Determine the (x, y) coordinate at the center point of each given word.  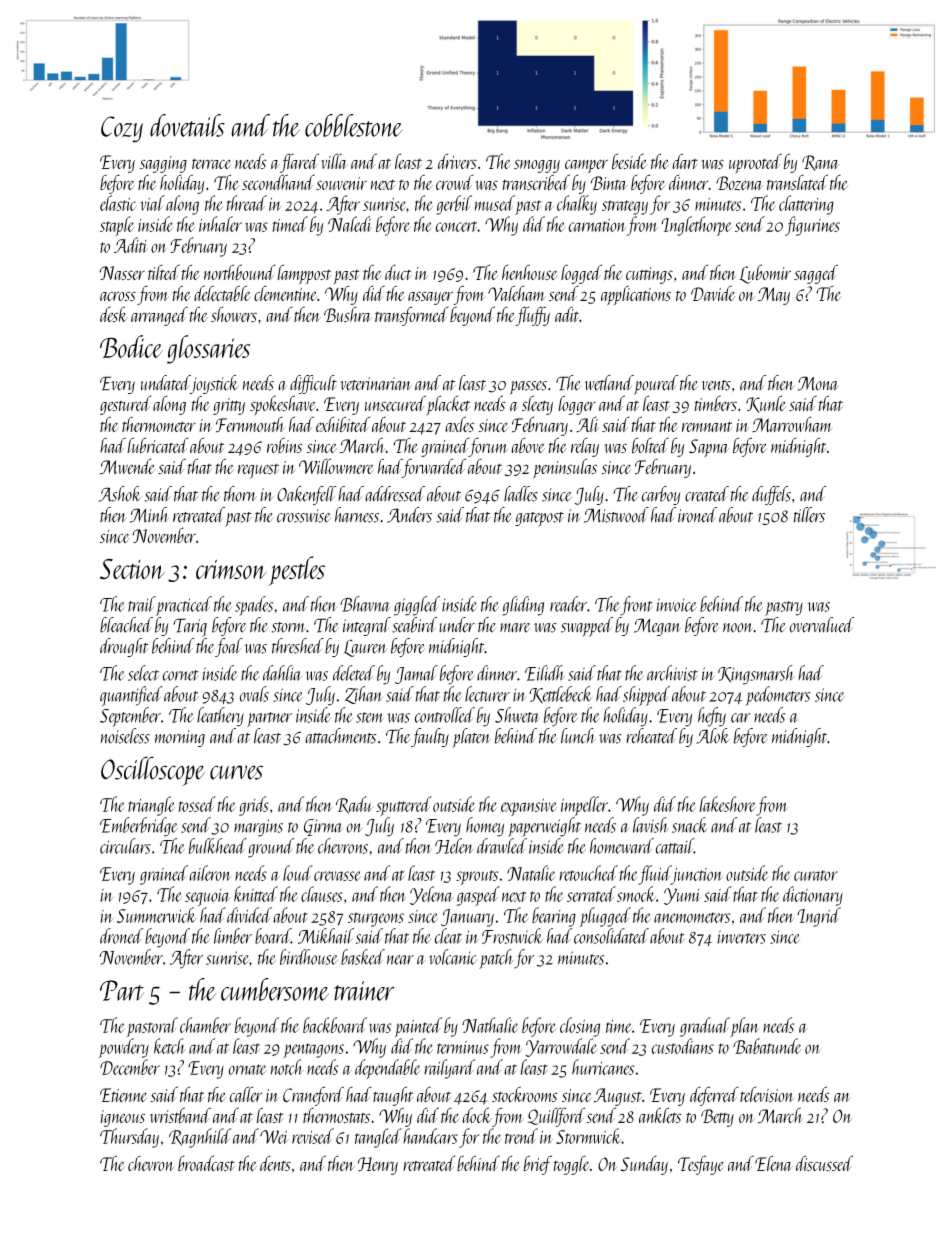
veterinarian (376, 384)
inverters (741, 937)
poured (656, 385)
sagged (816, 274)
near (400, 960)
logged (581, 274)
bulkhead (217, 846)
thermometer (159, 424)
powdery (124, 1048)
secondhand (278, 182)
